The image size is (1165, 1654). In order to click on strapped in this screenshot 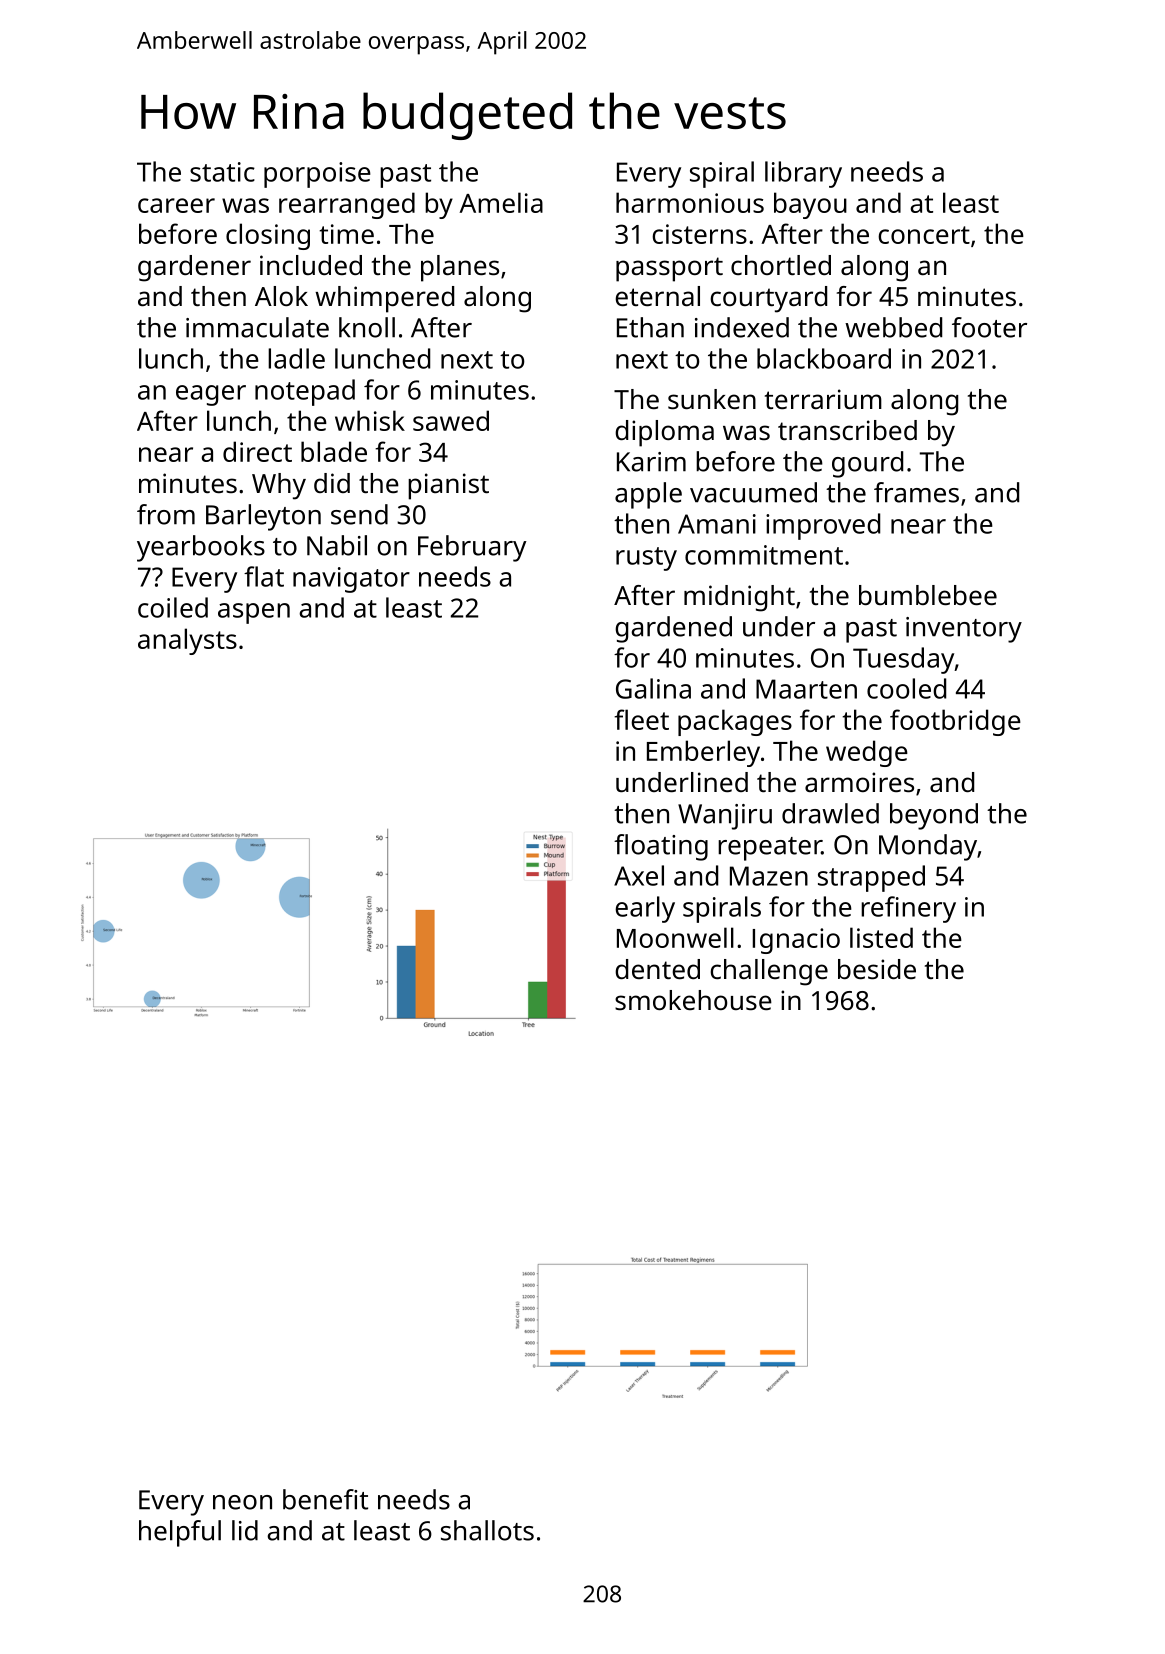, I will do `click(871, 878)`.
